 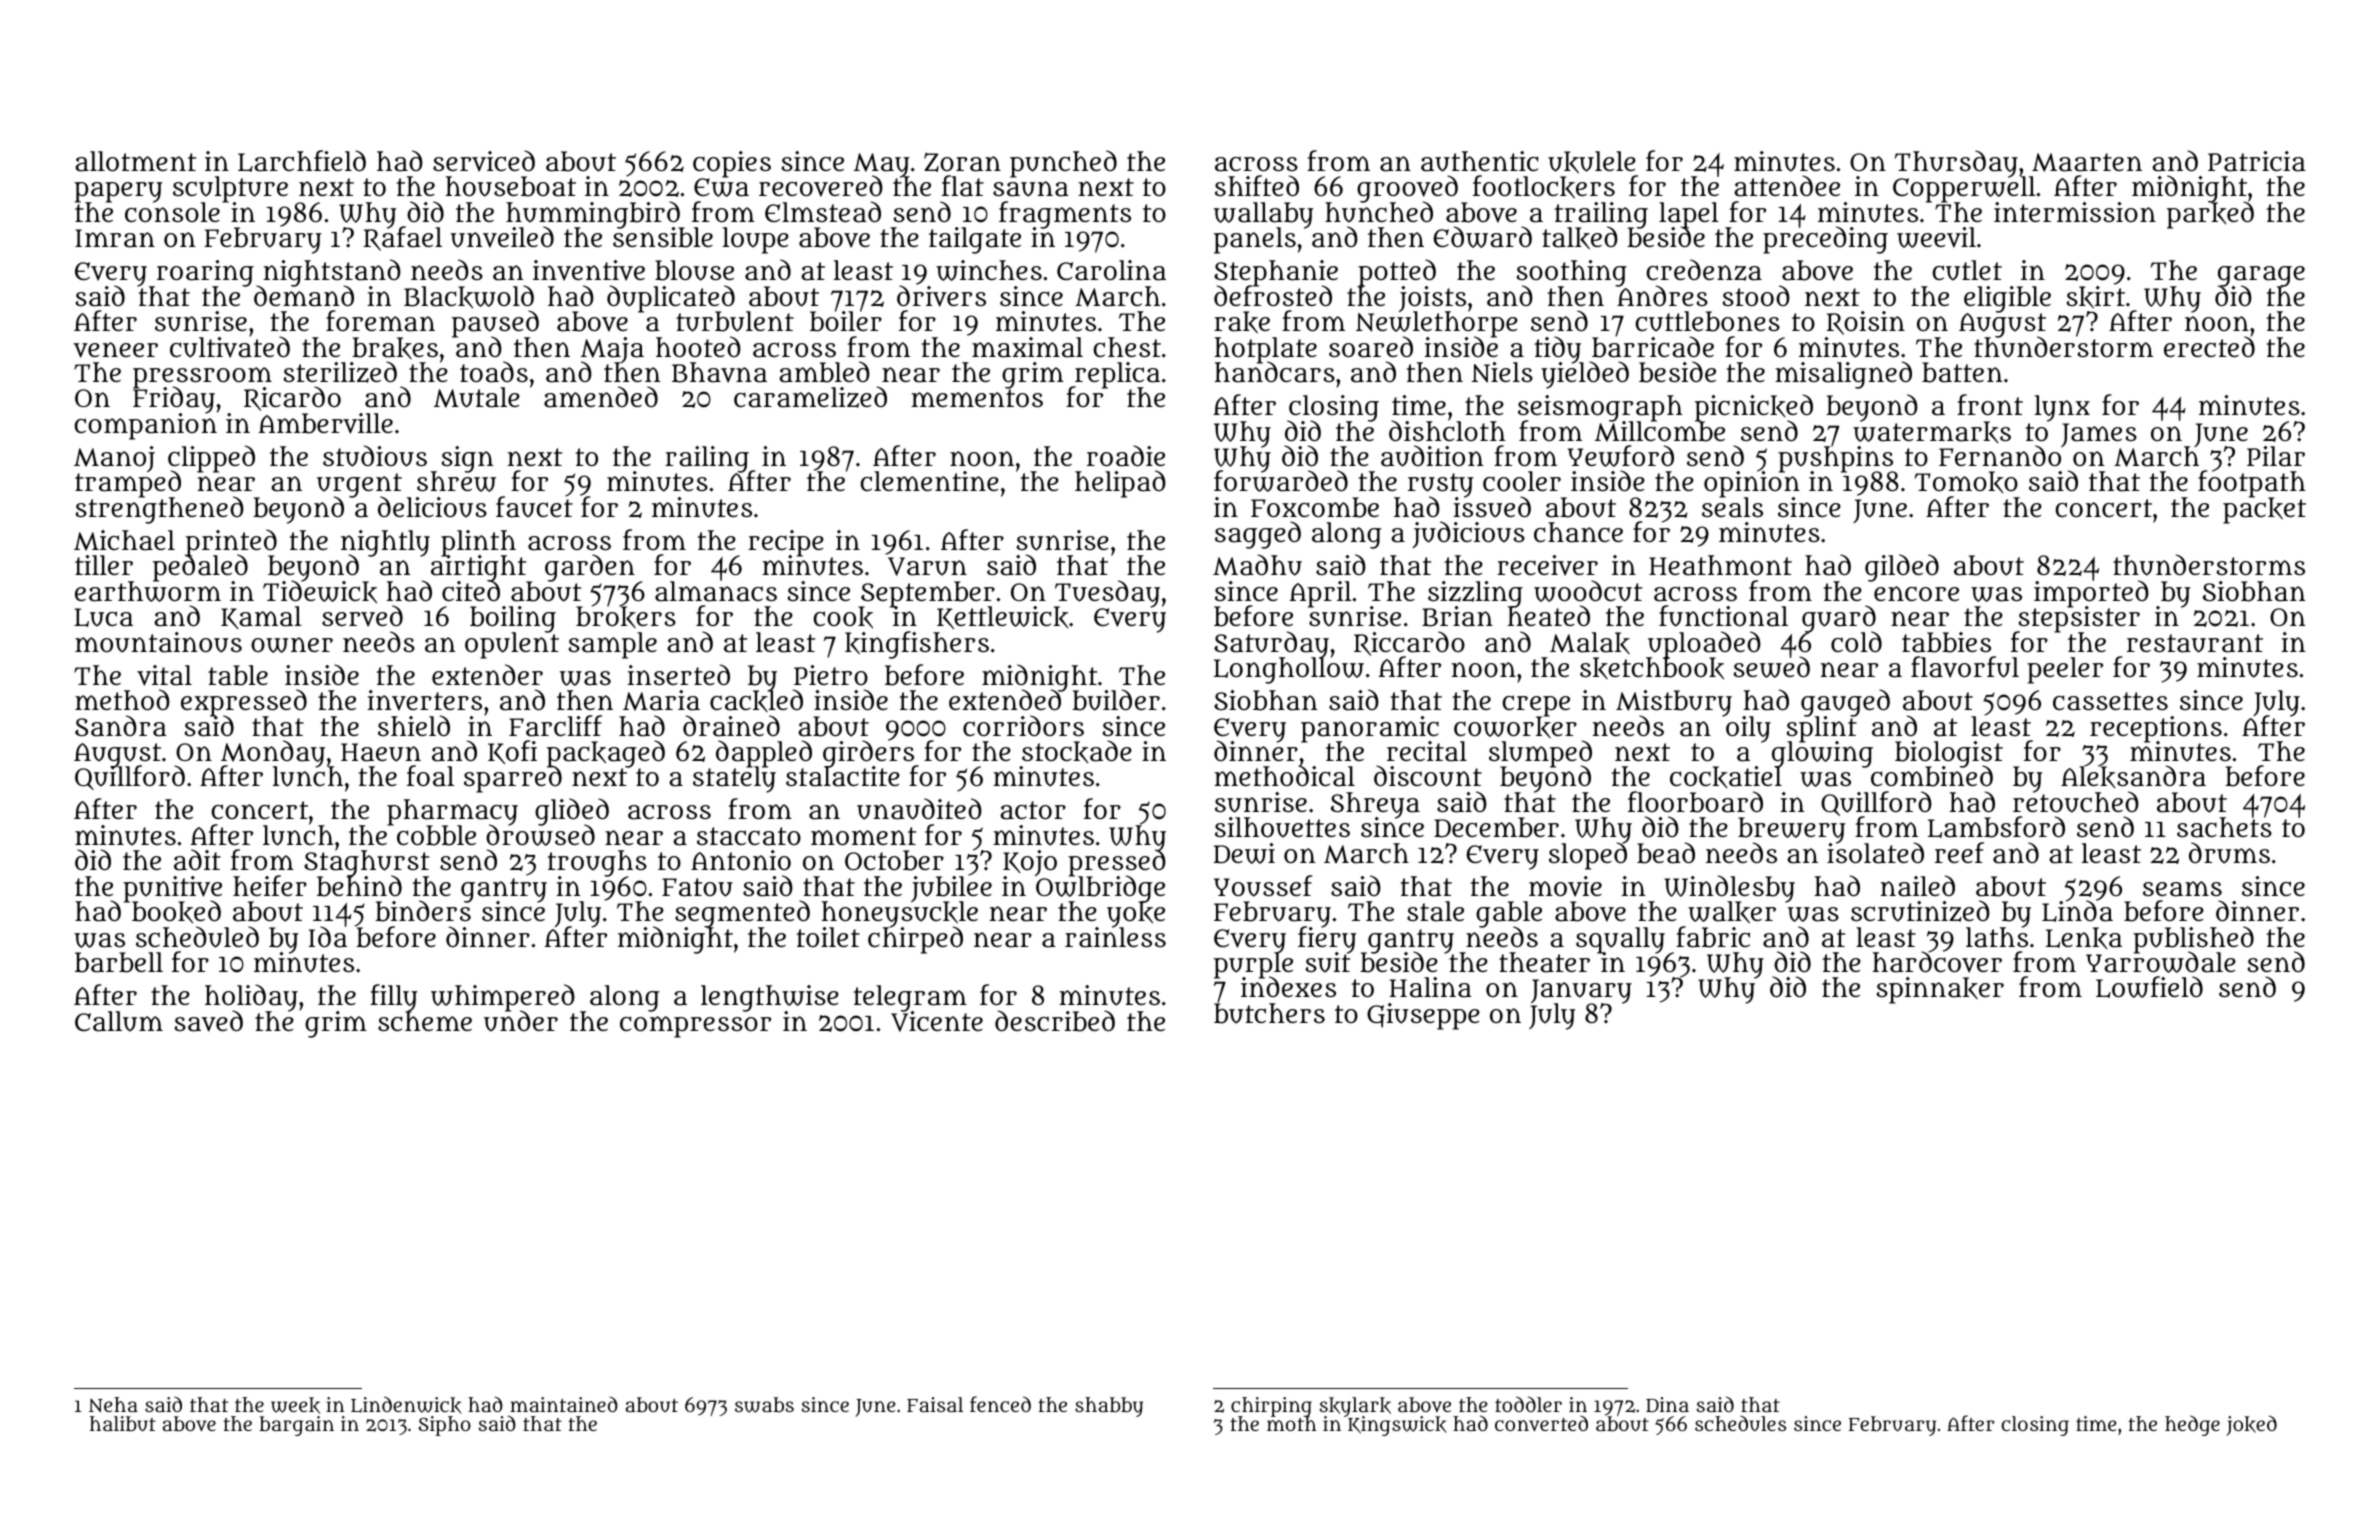 What do you see at coordinates (1704, 270) in the screenshot?
I see `credenza` at bounding box center [1704, 270].
